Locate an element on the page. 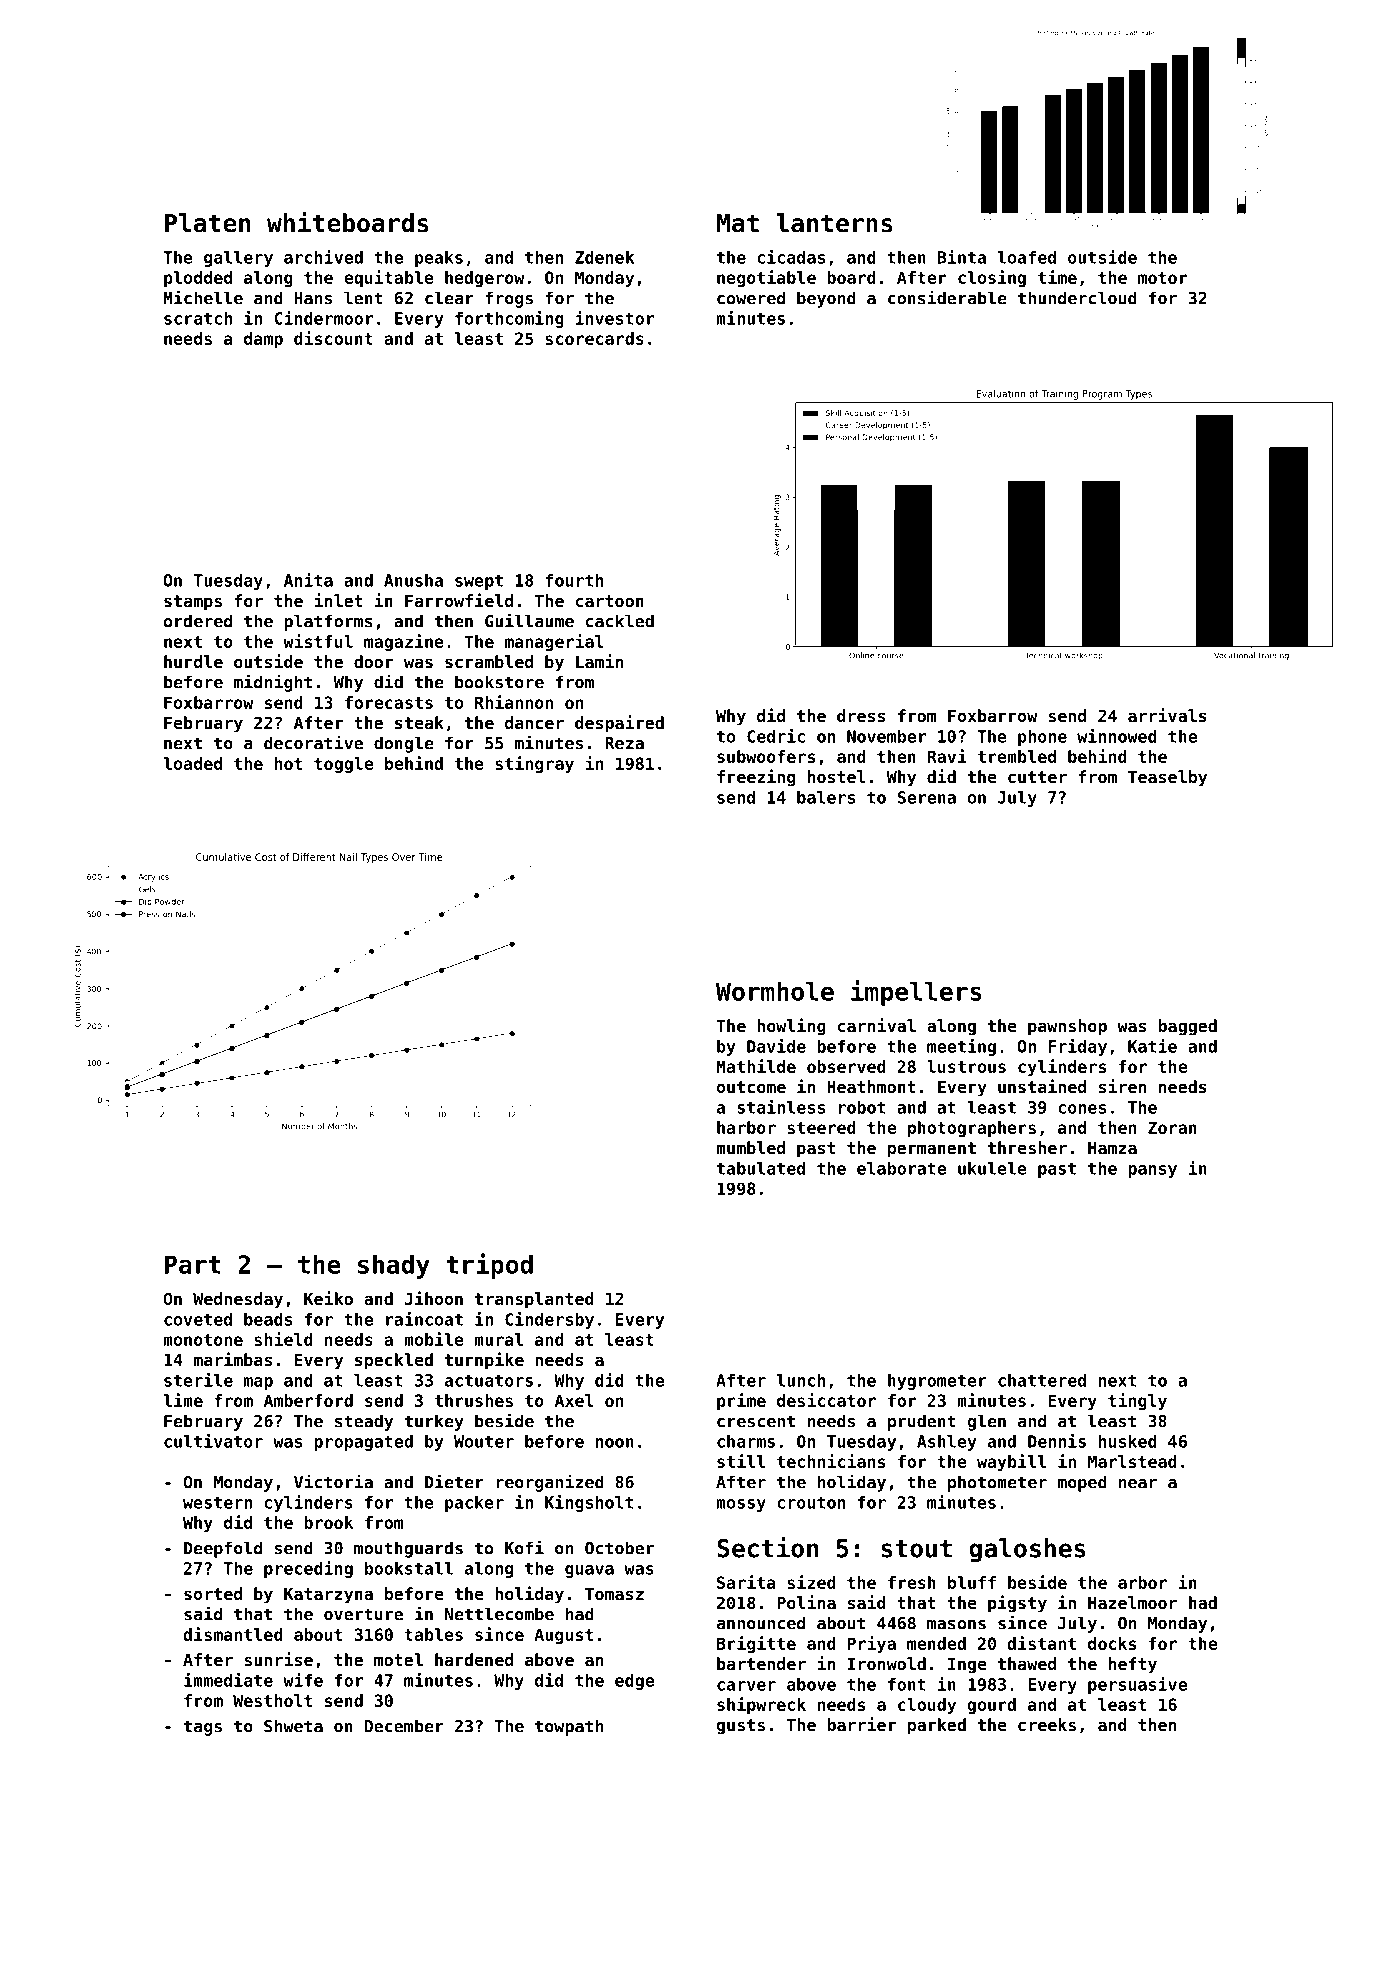 The width and height of the page is (1386, 1969). lanterns is located at coordinates (834, 223).
